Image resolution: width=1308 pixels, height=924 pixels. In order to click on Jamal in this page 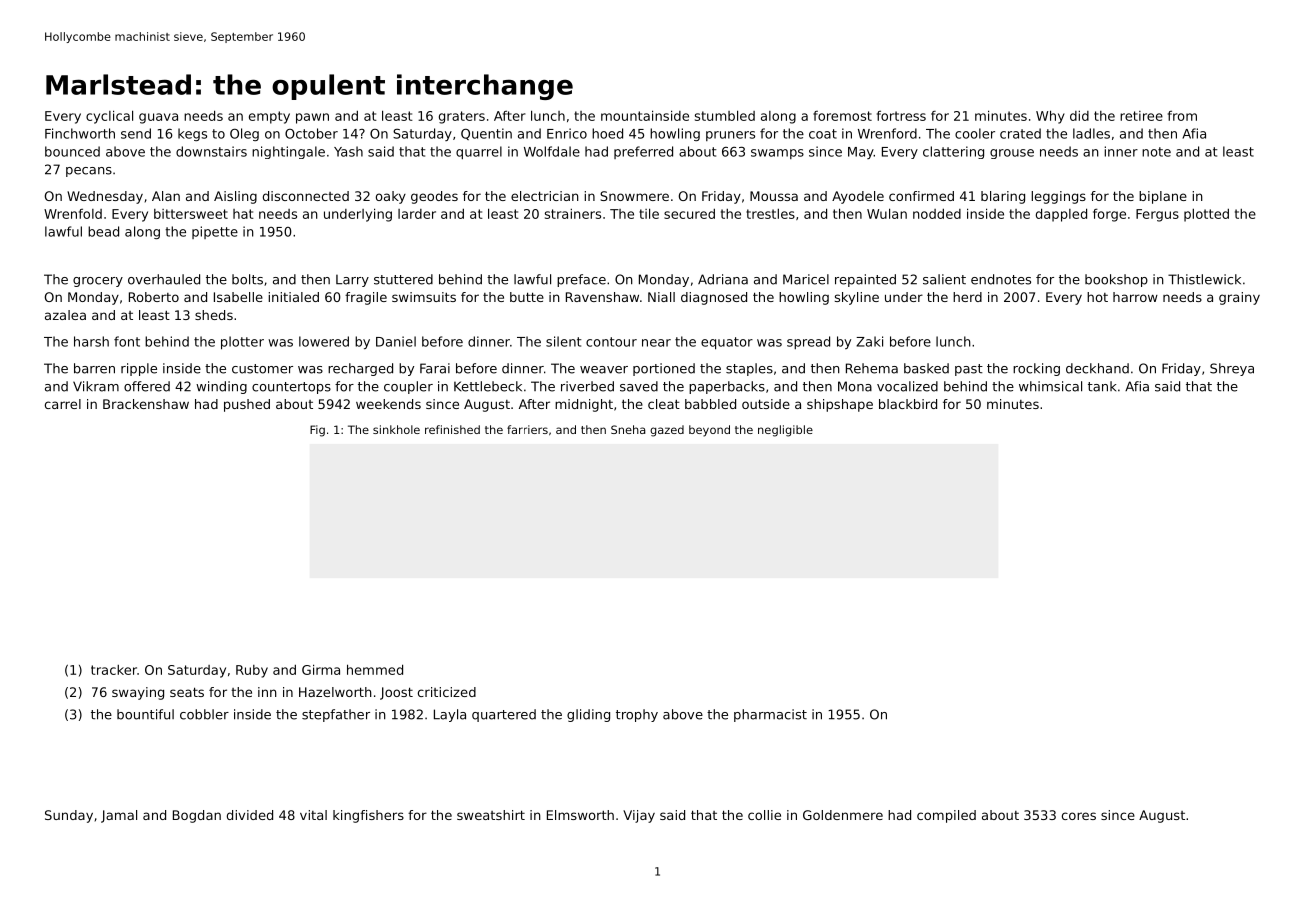, I will do `click(119, 816)`.
